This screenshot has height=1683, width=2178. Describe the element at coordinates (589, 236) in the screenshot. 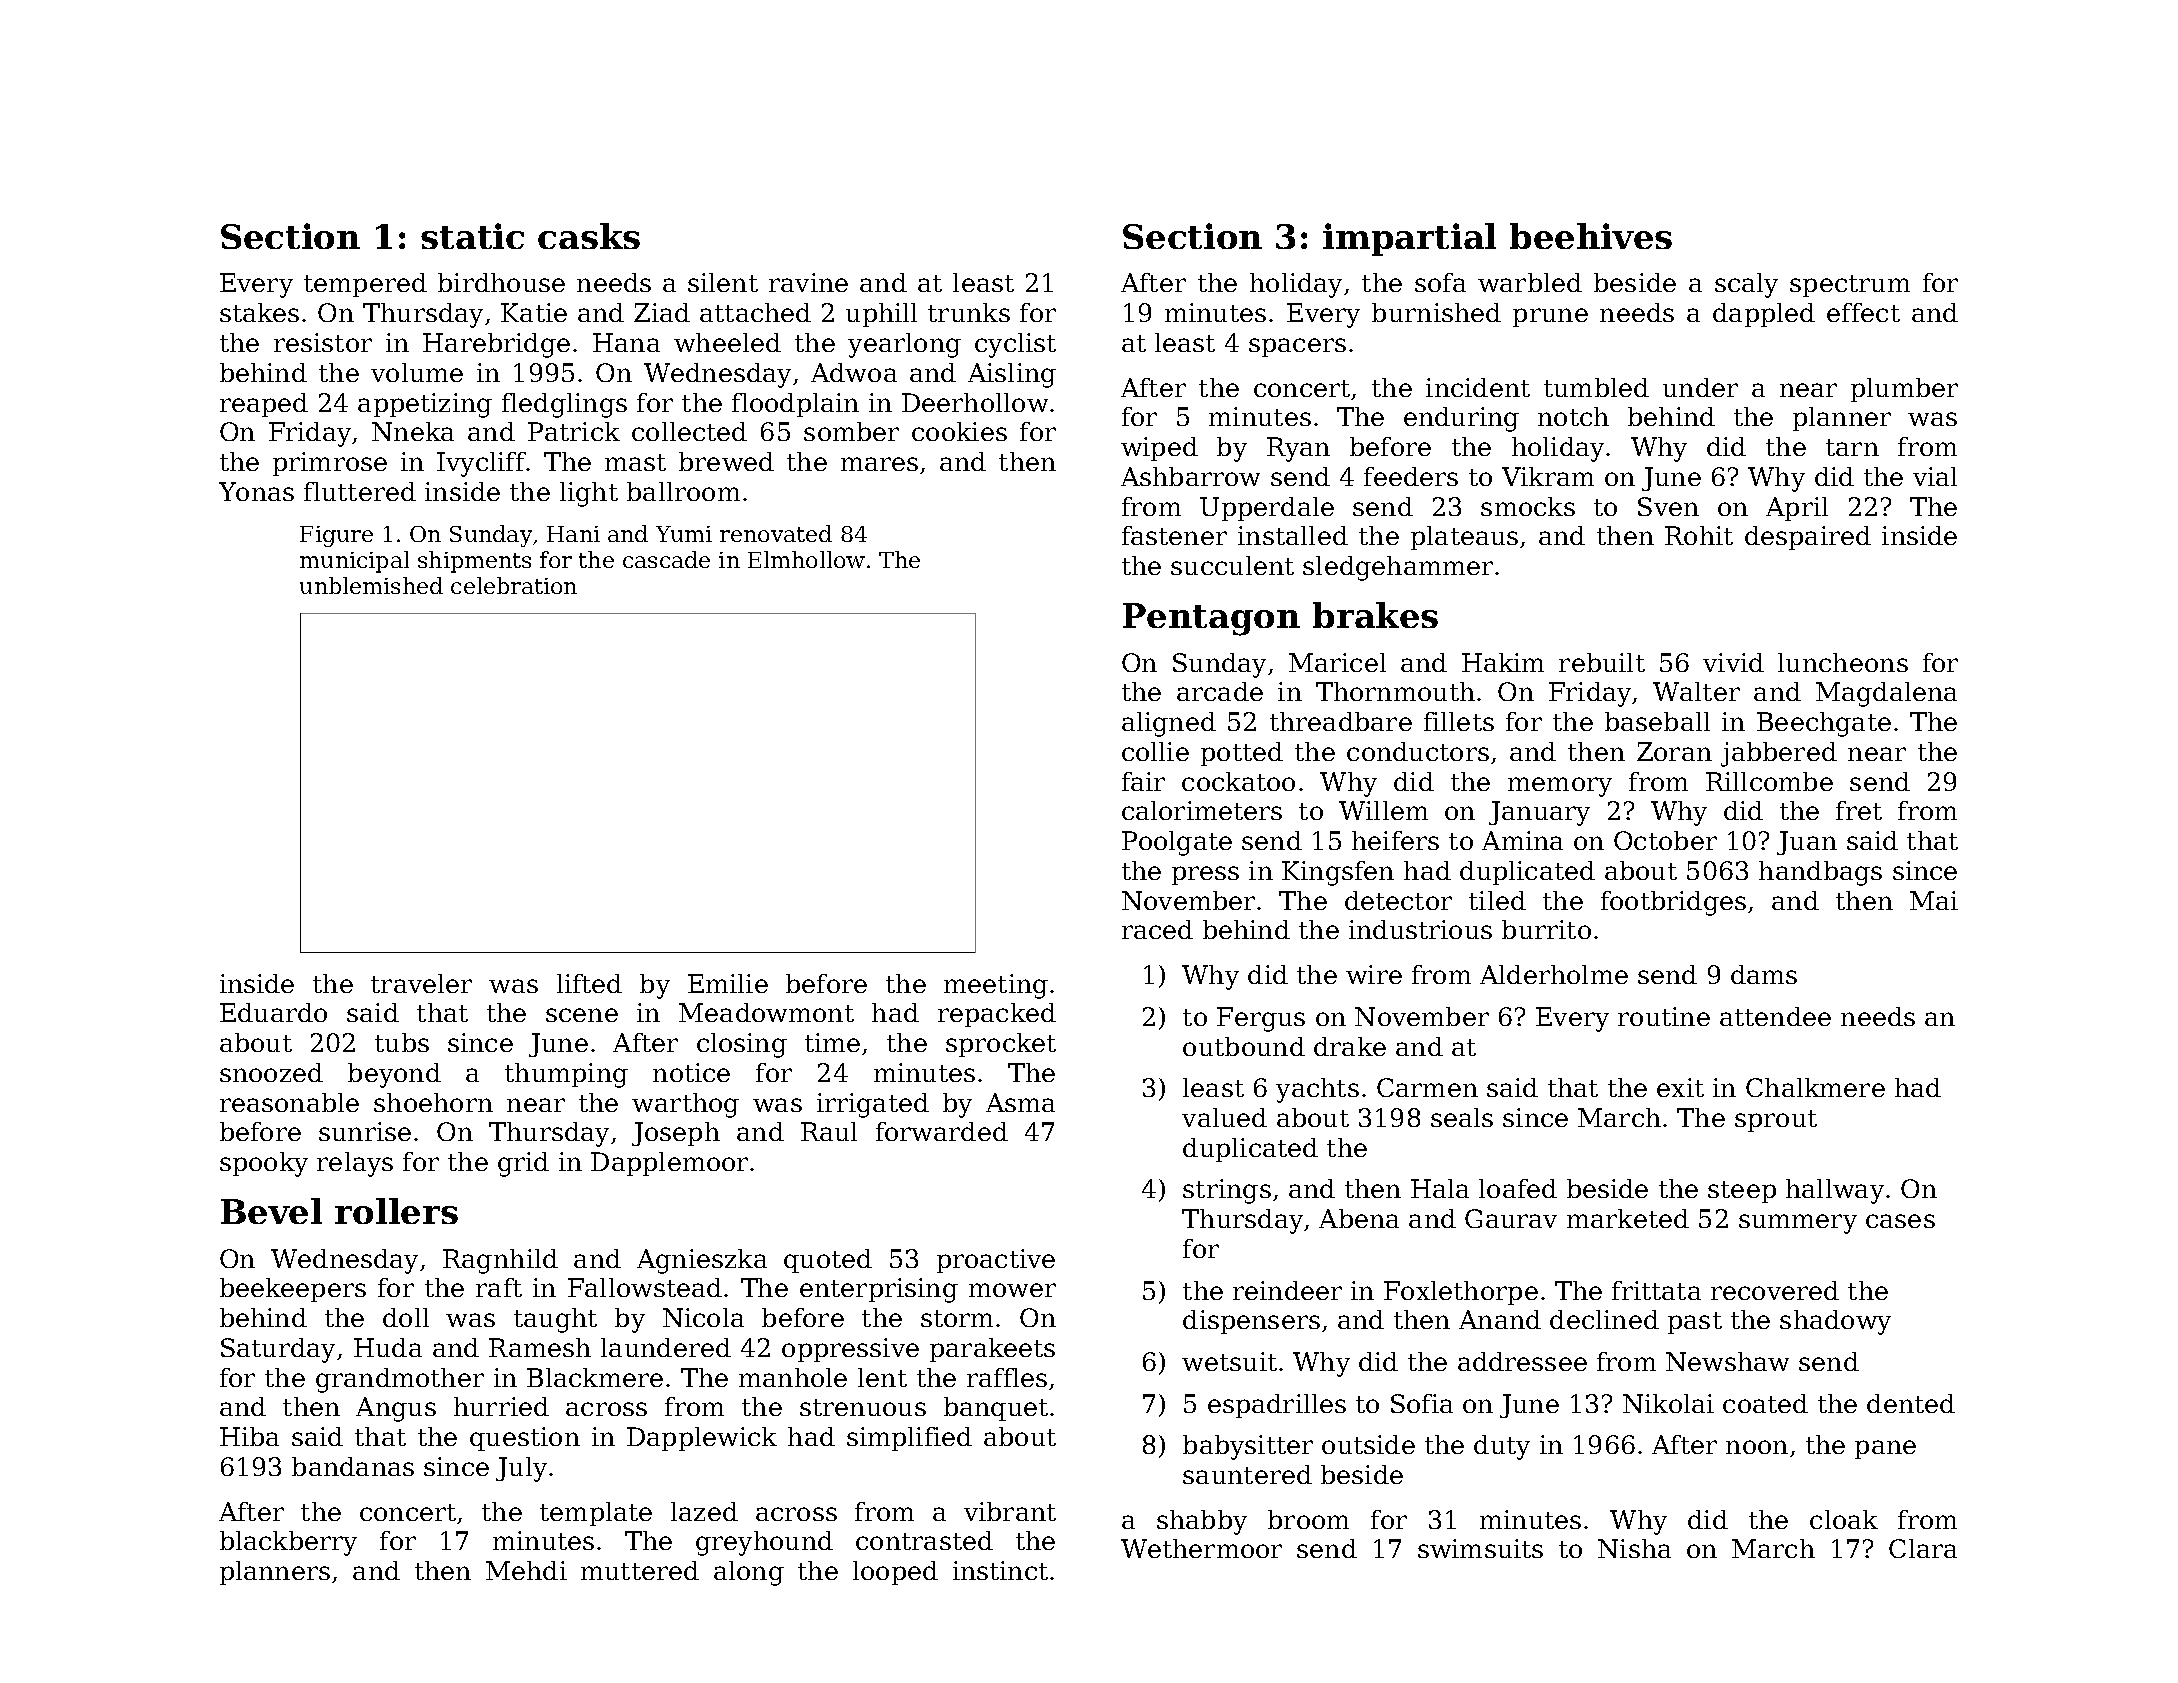

I see `casks` at that location.
